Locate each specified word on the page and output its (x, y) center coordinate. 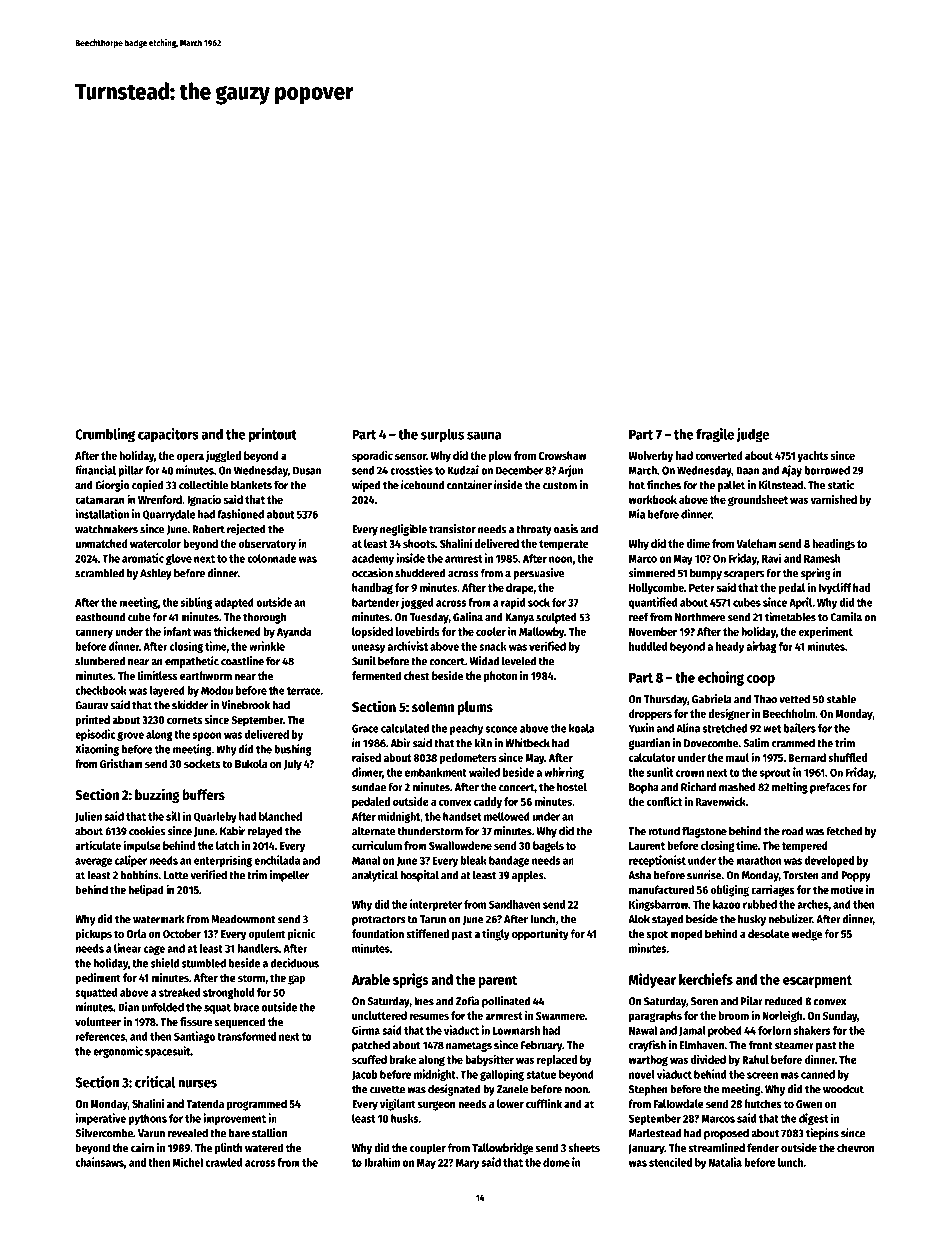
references (100, 1036)
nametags (469, 1047)
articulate (98, 845)
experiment (826, 633)
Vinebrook (245, 705)
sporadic (372, 456)
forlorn (774, 1030)
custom (560, 486)
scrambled (99, 573)
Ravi (771, 558)
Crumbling (105, 435)
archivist (407, 646)
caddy (488, 803)
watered (264, 1147)
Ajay (792, 471)
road (792, 831)
